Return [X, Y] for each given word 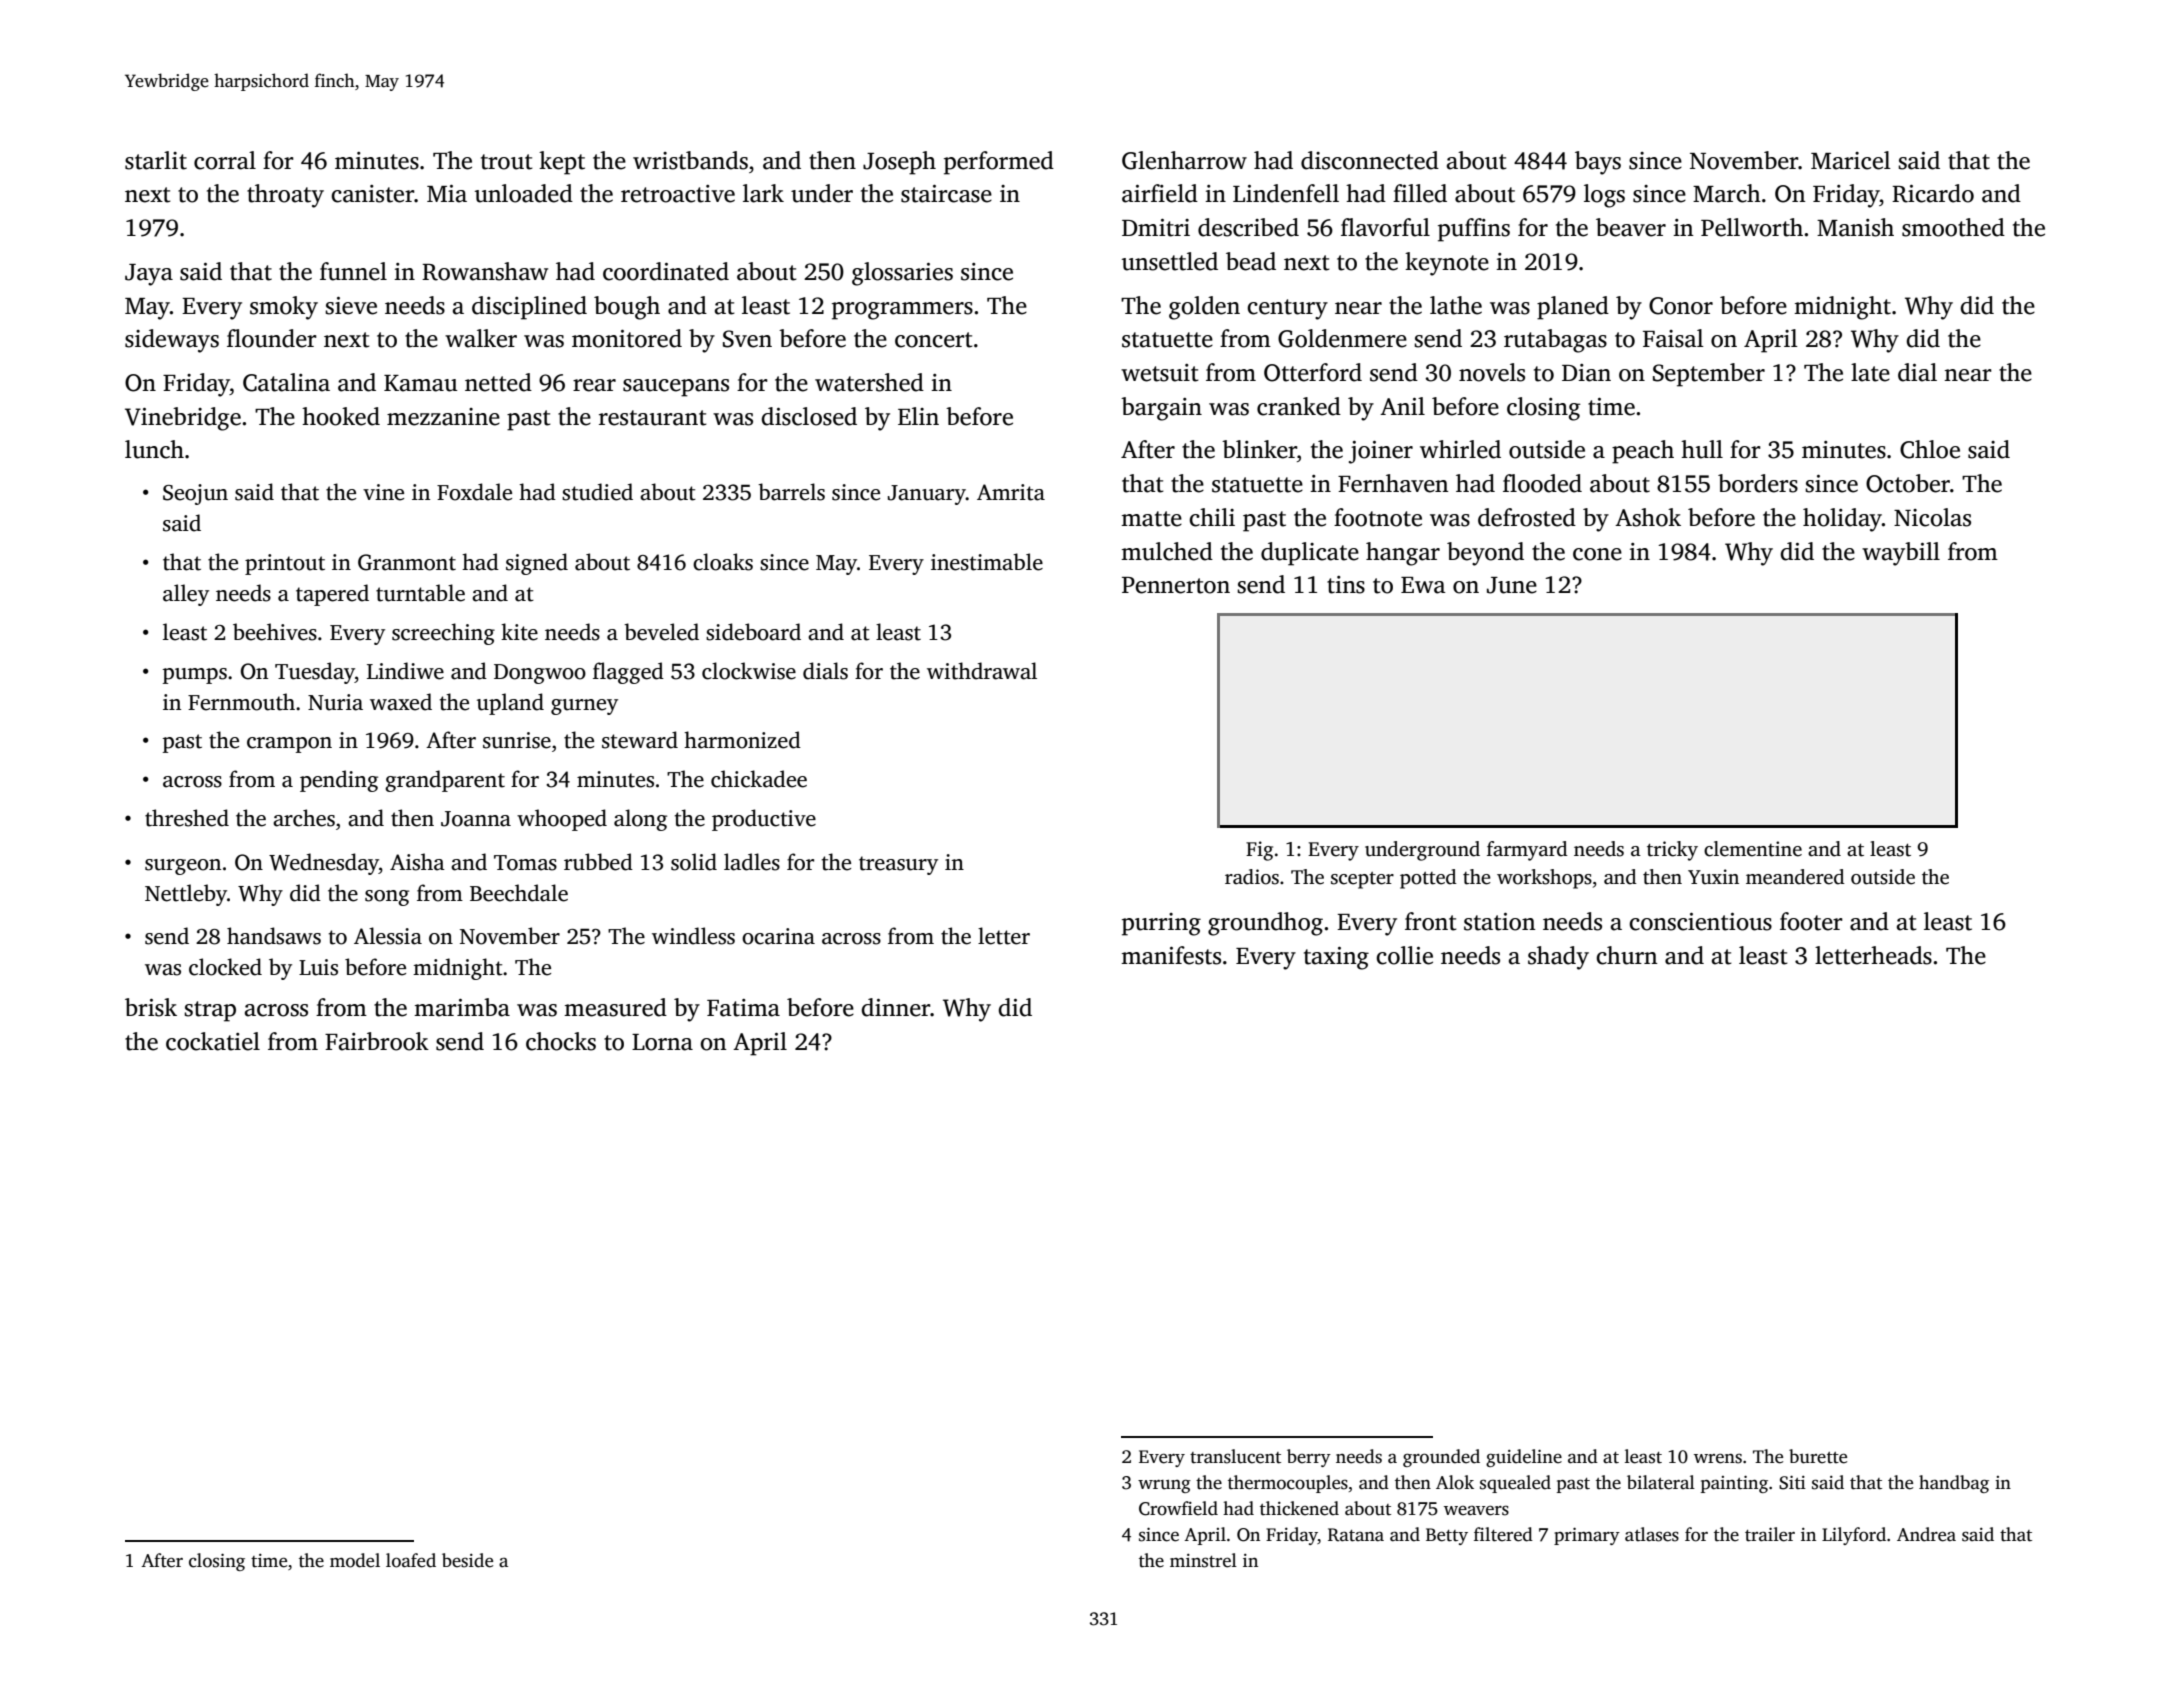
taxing [1336, 958]
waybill [1901, 554]
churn [1627, 955]
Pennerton [1176, 585]
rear [594, 385]
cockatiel [213, 1041]
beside [467, 1560]
